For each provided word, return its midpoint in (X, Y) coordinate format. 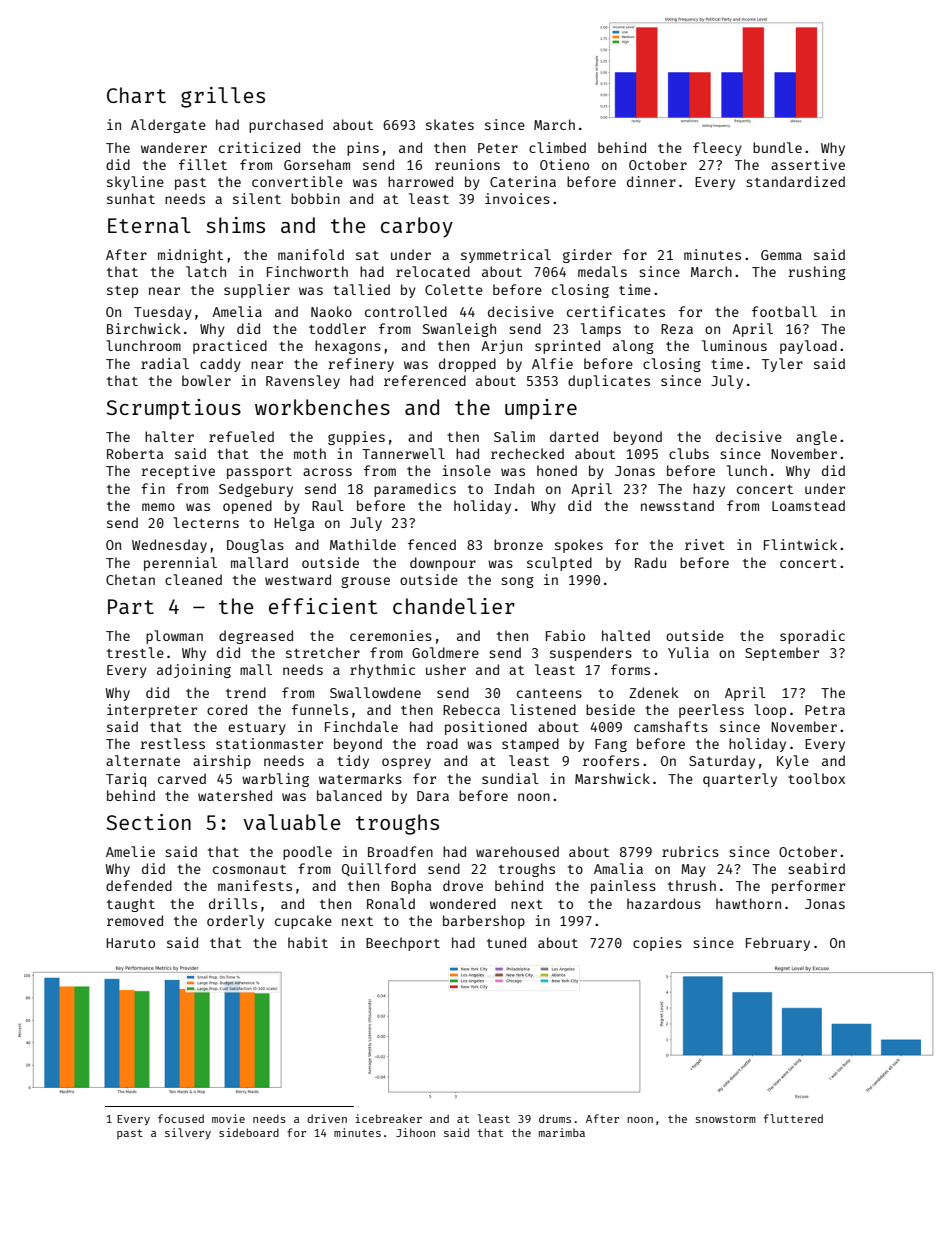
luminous (734, 345)
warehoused (517, 851)
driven (327, 1118)
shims (235, 225)
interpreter (152, 711)
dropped (467, 365)
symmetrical (506, 256)
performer (808, 887)
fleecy (717, 149)
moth (310, 453)
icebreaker (388, 1118)
